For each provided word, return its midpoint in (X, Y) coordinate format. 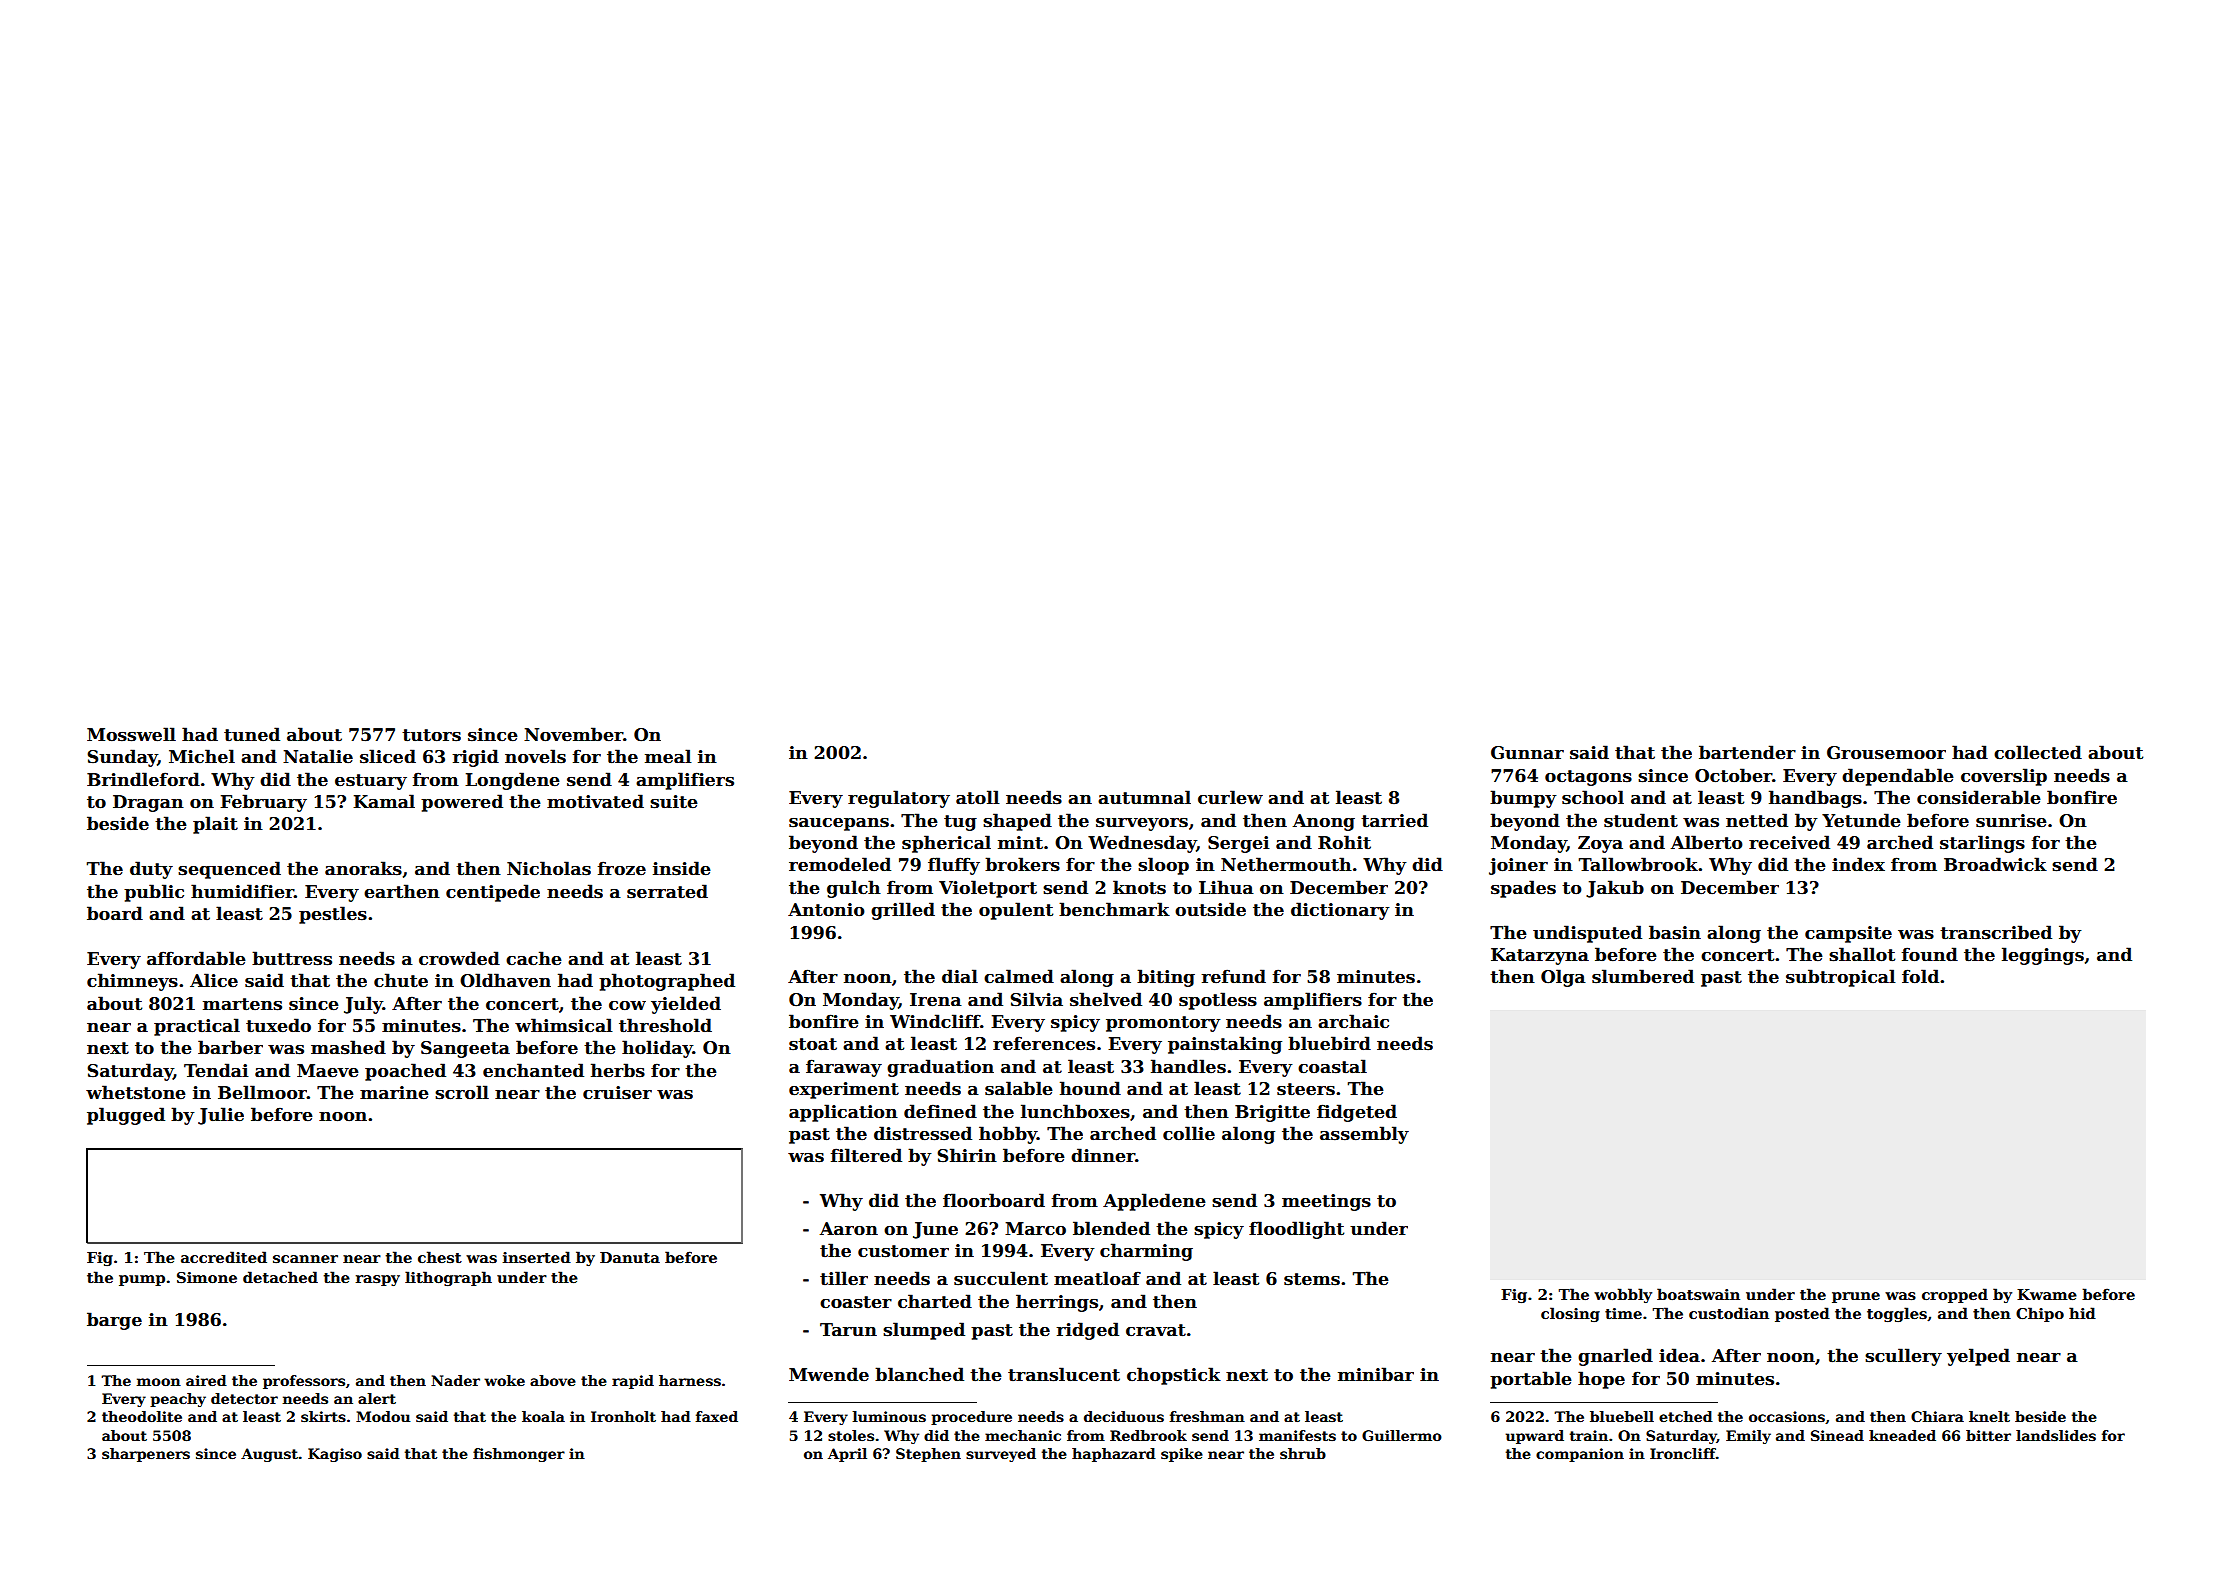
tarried (1394, 820)
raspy (378, 1280)
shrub (1303, 1453)
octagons (1588, 778)
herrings (1057, 1303)
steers (1306, 1089)
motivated (595, 801)
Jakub (1615, 889)
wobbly (1623, 1295)
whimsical (563, 1025)
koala (543, 1416)
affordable (196, 958)
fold (1920, 976)
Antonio (826, 910)
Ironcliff (1683, 1453)
